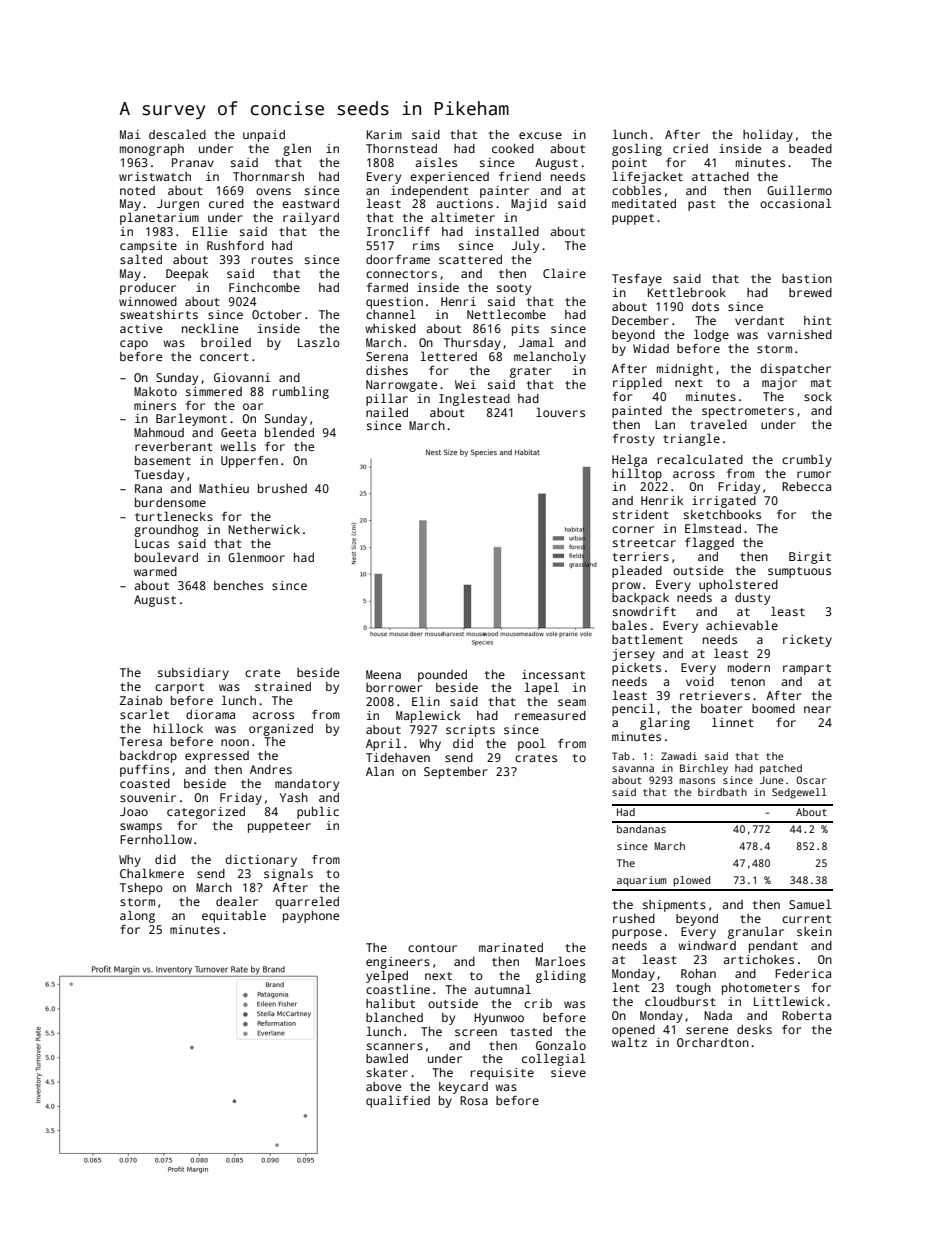  I want to click on qualified, so click(398, 1101).
